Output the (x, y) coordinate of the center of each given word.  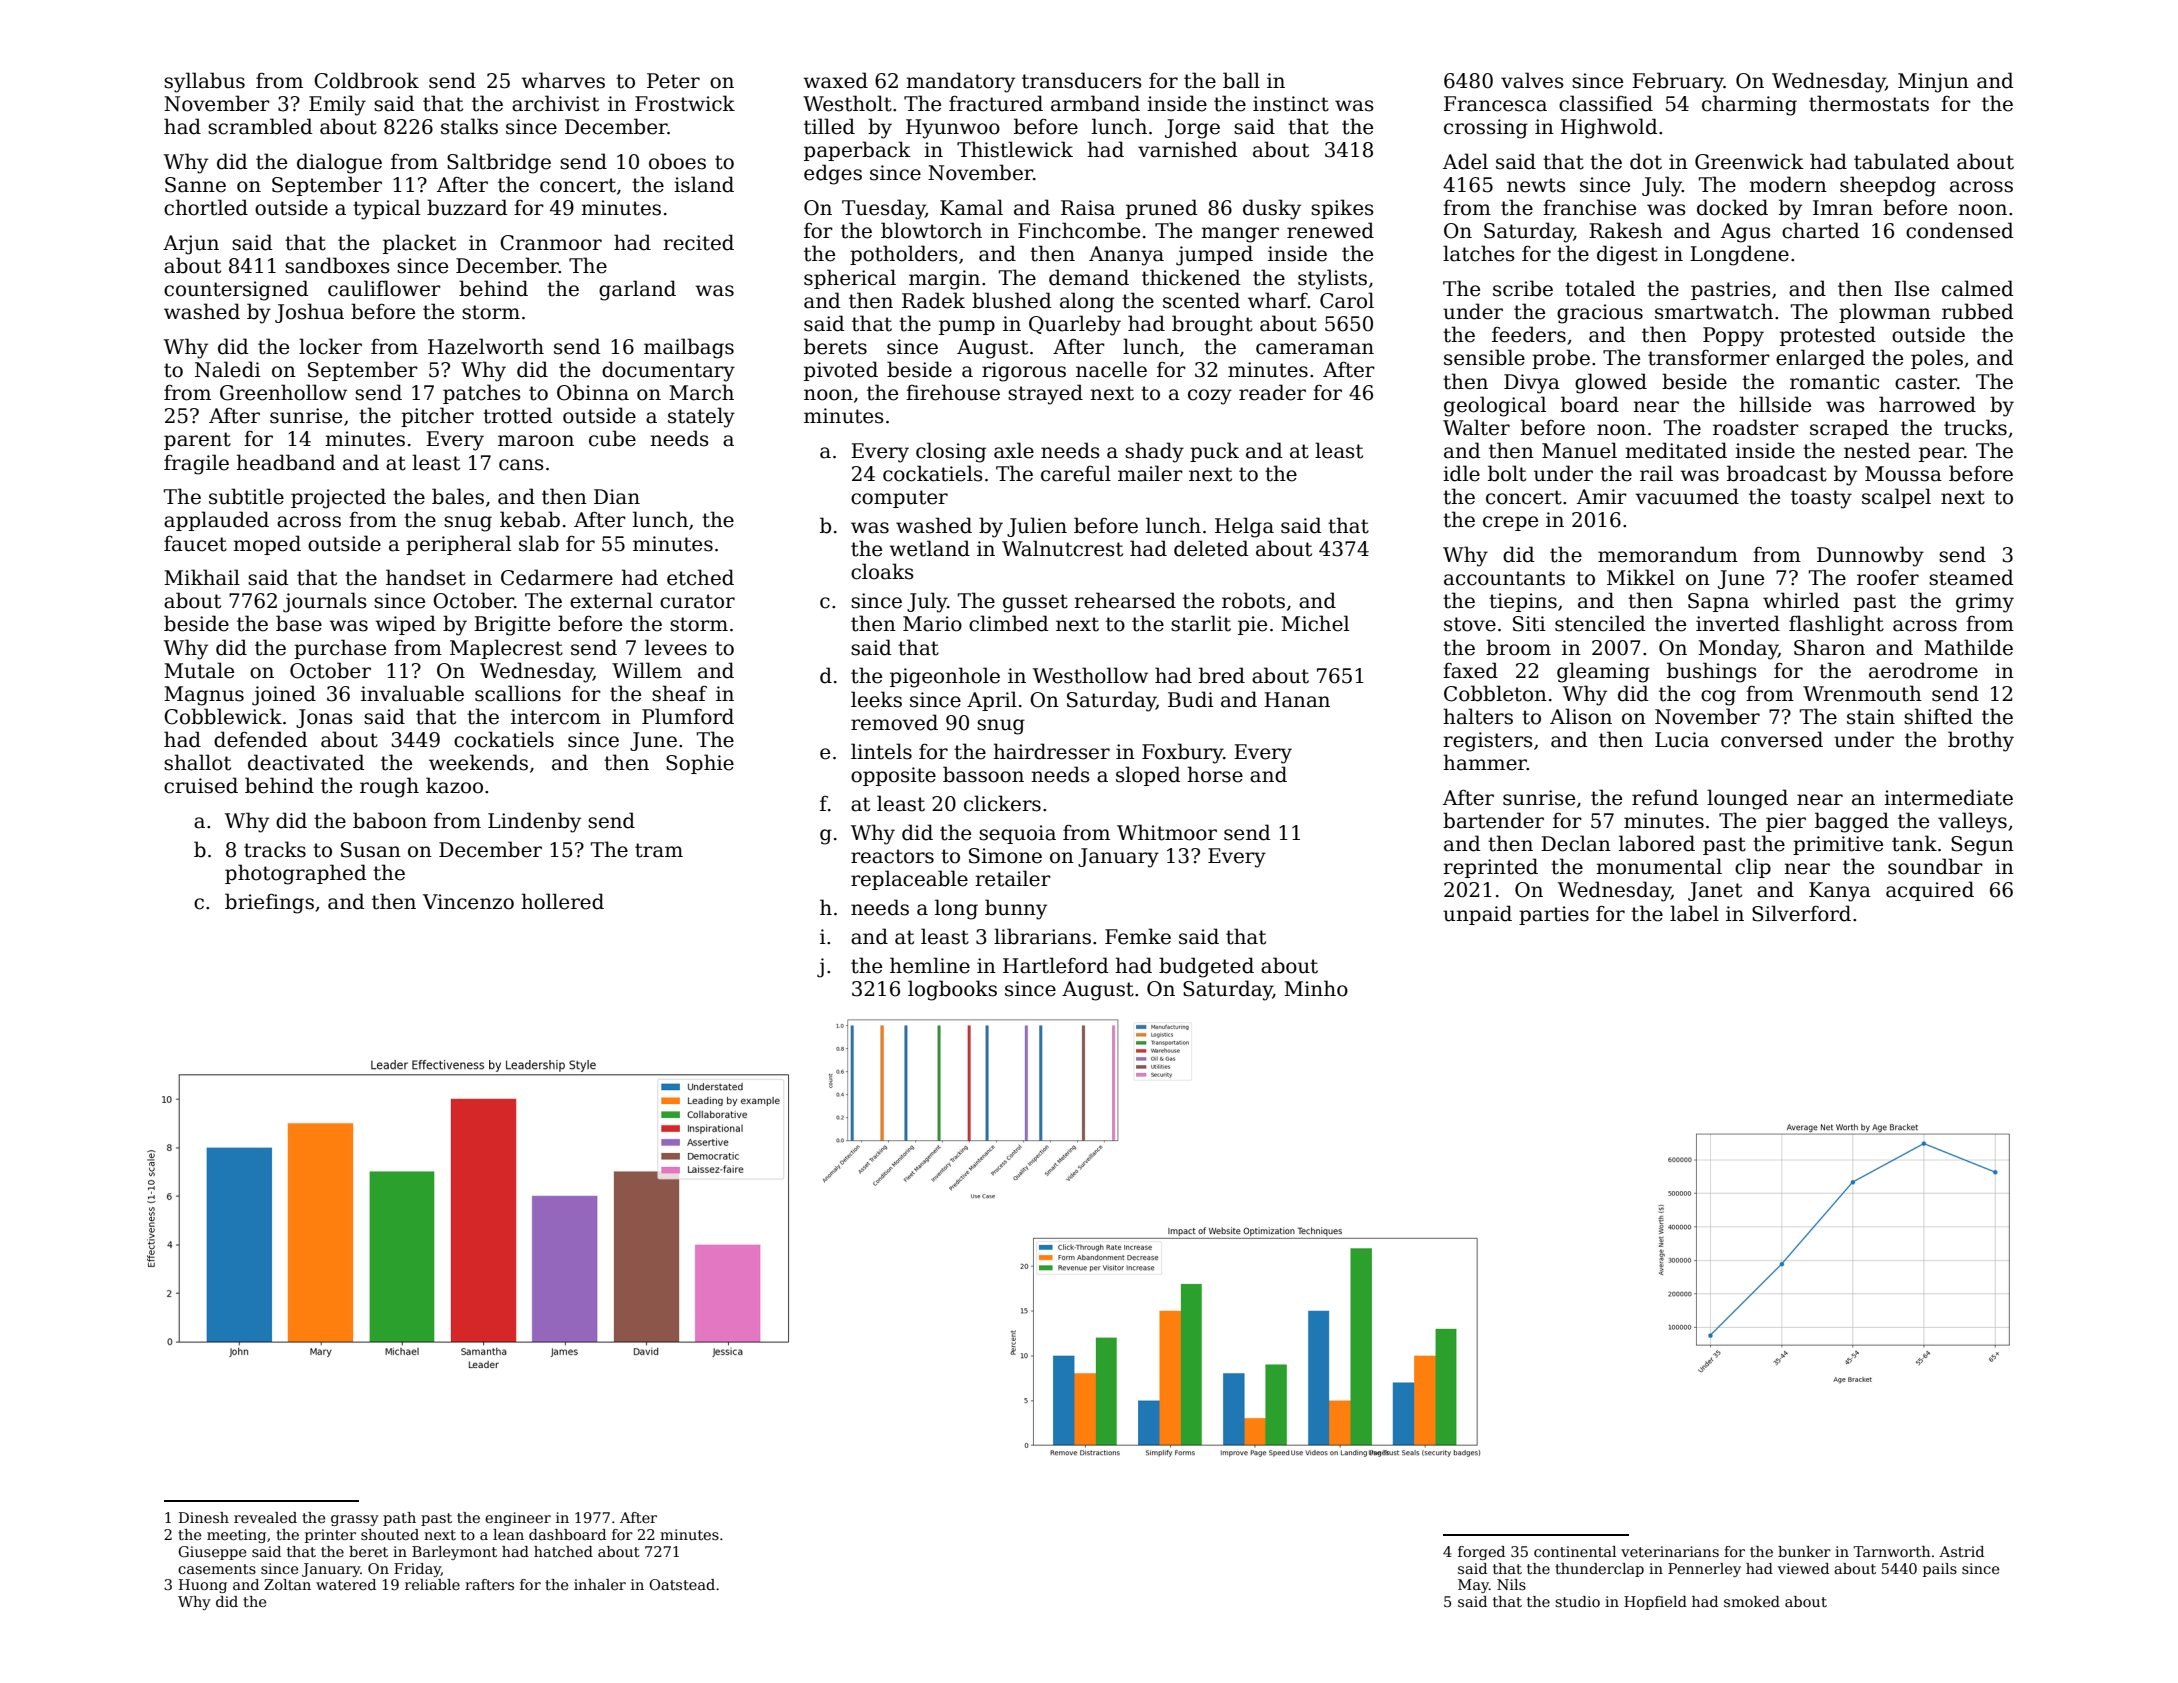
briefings (269, 903)
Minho (1316, 988)
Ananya (1126, 256)
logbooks (952, 990)
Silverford (1801, 913)
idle (1461, 473)
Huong (203, 1586)
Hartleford (1056, 965)
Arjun (191, 245)
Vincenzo (468, 902)
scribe (1523, 288)
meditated (1676, 450)
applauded (216, 521)
